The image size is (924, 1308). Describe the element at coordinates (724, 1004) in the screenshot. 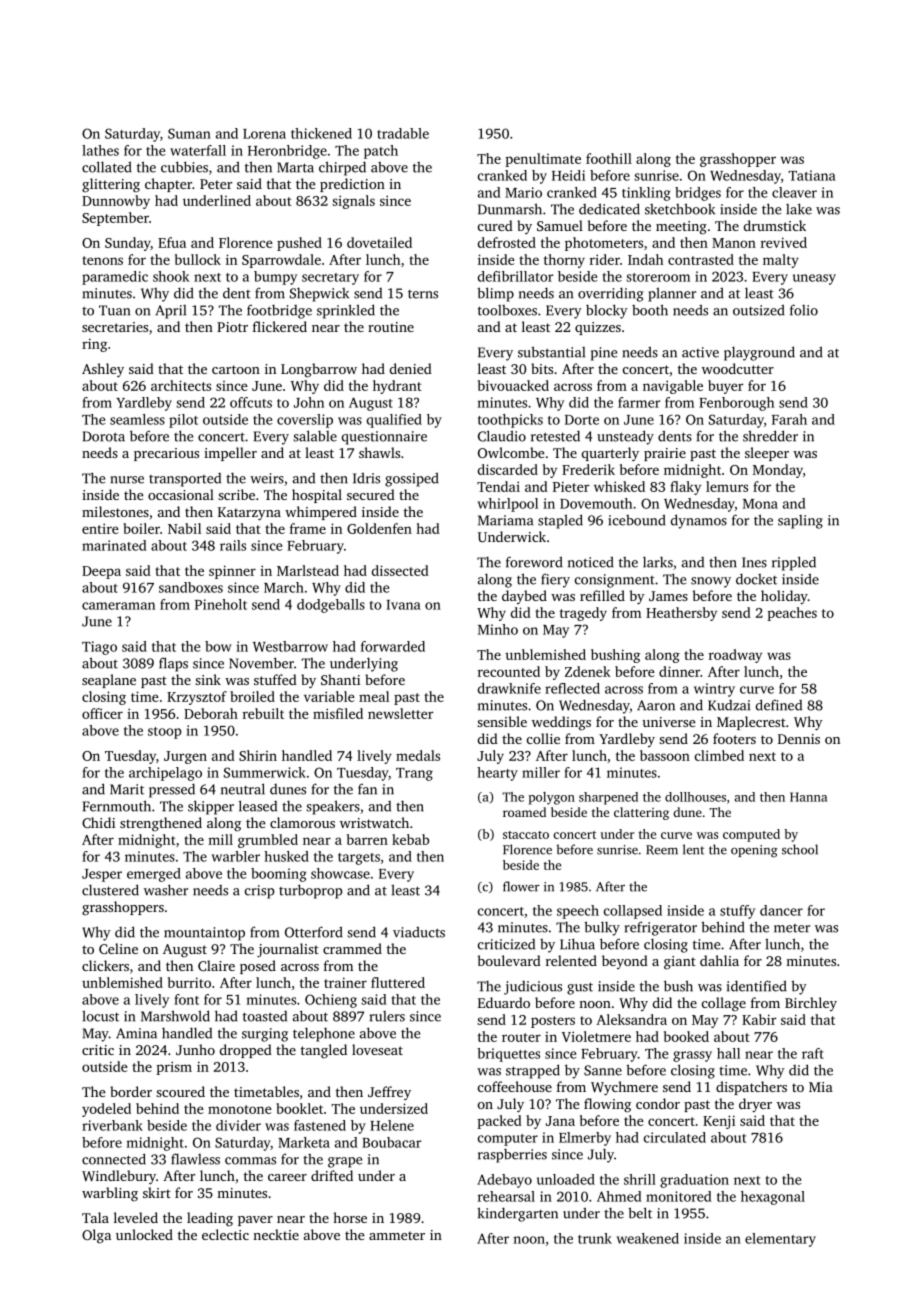

I see `collage` at that location.
